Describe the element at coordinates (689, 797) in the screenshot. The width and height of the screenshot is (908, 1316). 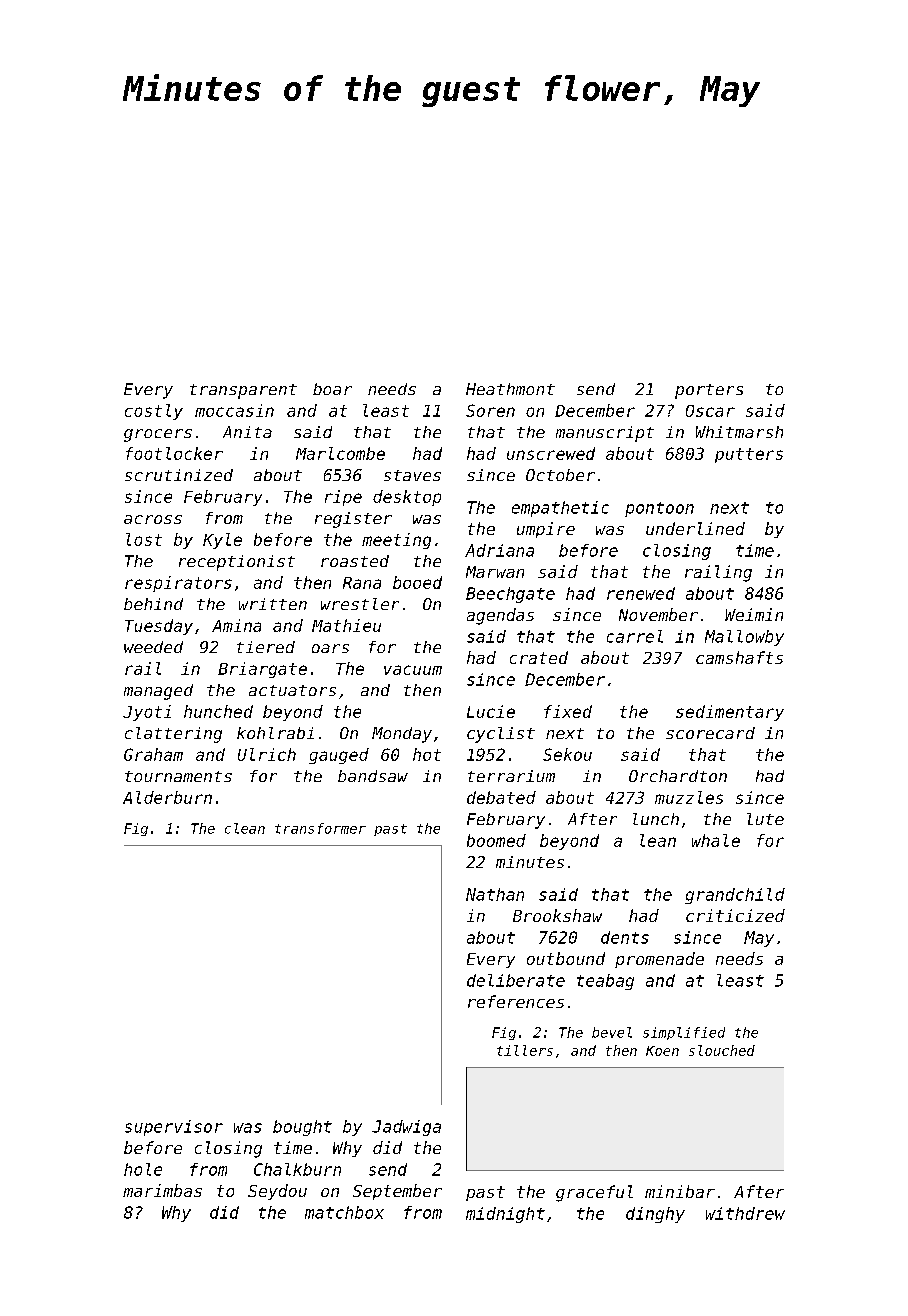
I see `muzzles` at that location.
